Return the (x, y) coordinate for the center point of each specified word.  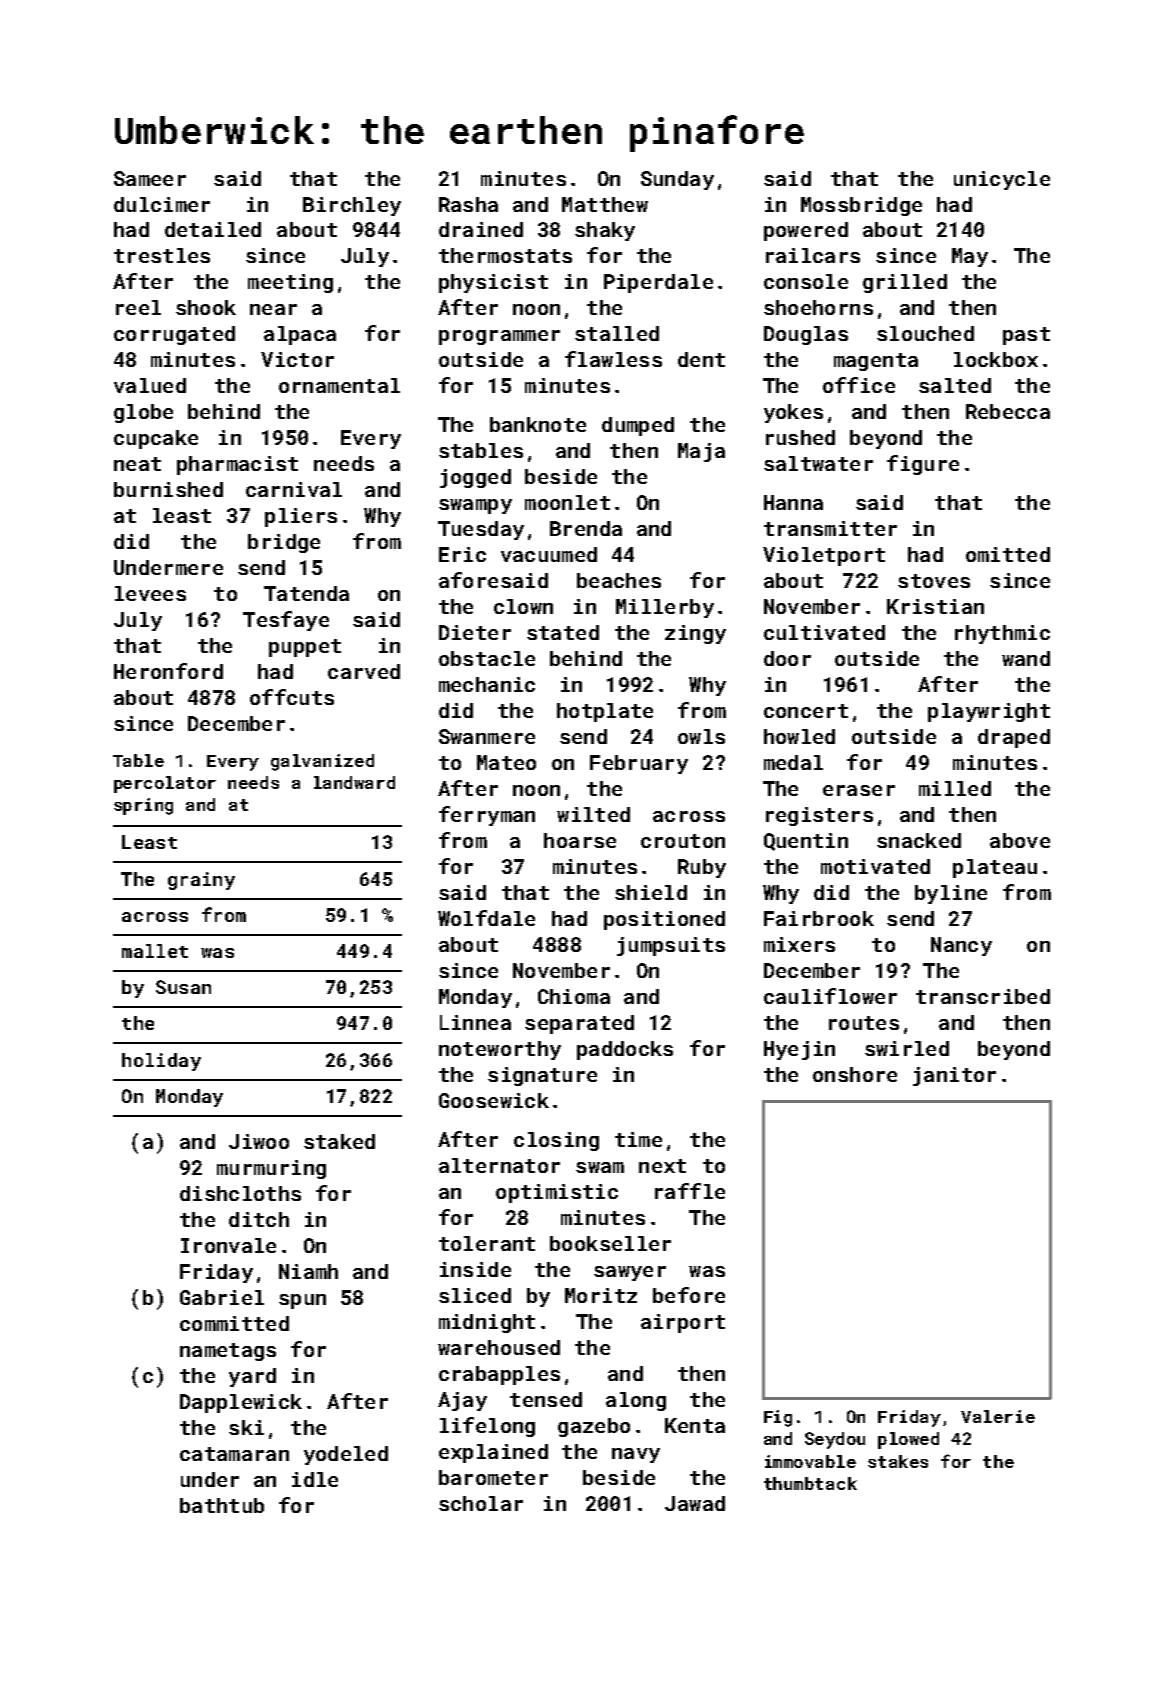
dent (701, 359)
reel (138, 307)
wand (1026, 658)
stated (563, 632)
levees (150, 593)
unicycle (1002, 180)
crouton (683, 841)
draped (1014, 738)
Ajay (462, 1401)
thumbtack (810, 1483)
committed (234, 1323)
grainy (201, 881)
